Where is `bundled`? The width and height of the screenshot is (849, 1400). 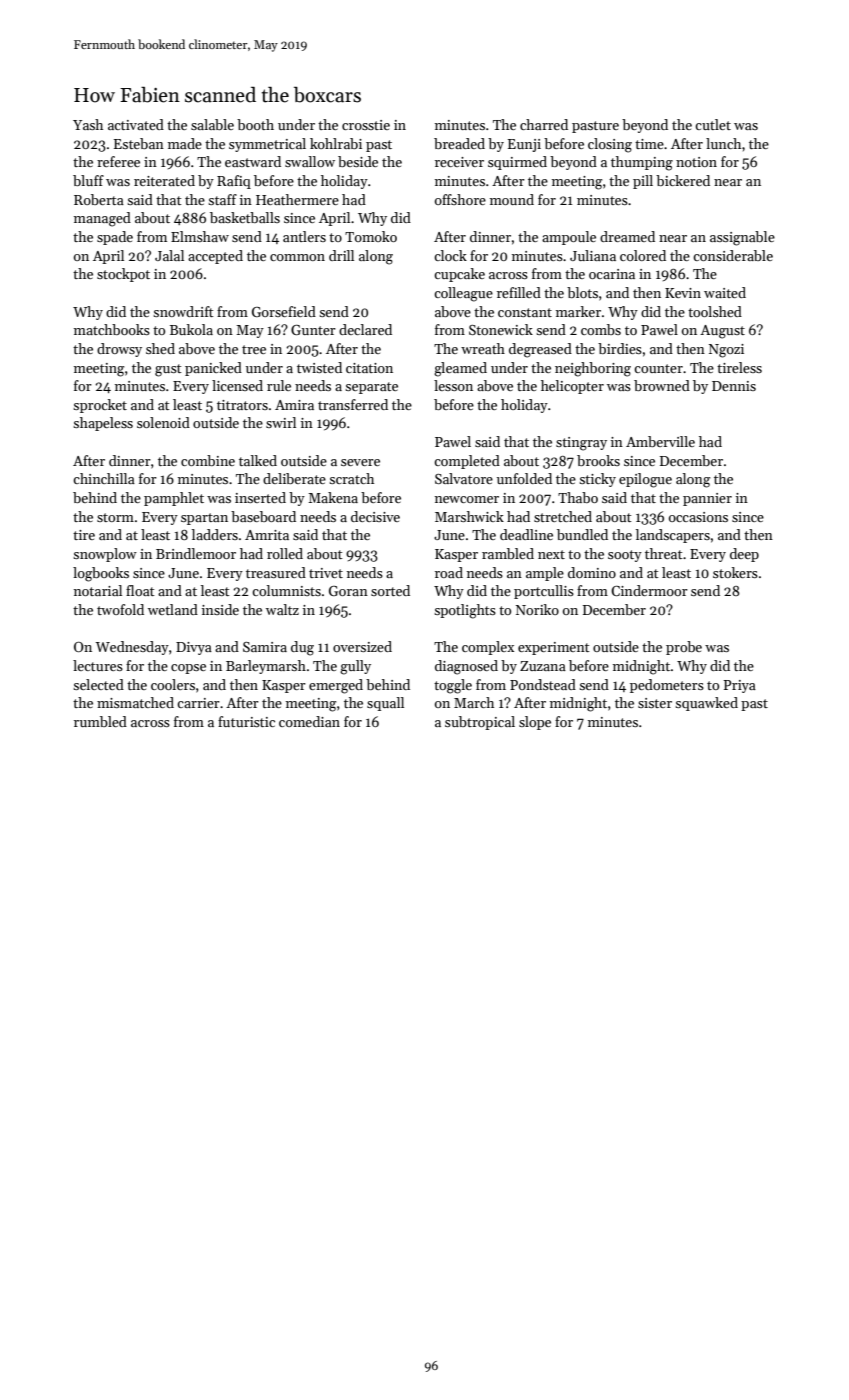
bundled is located at coordinates (582, 534).
